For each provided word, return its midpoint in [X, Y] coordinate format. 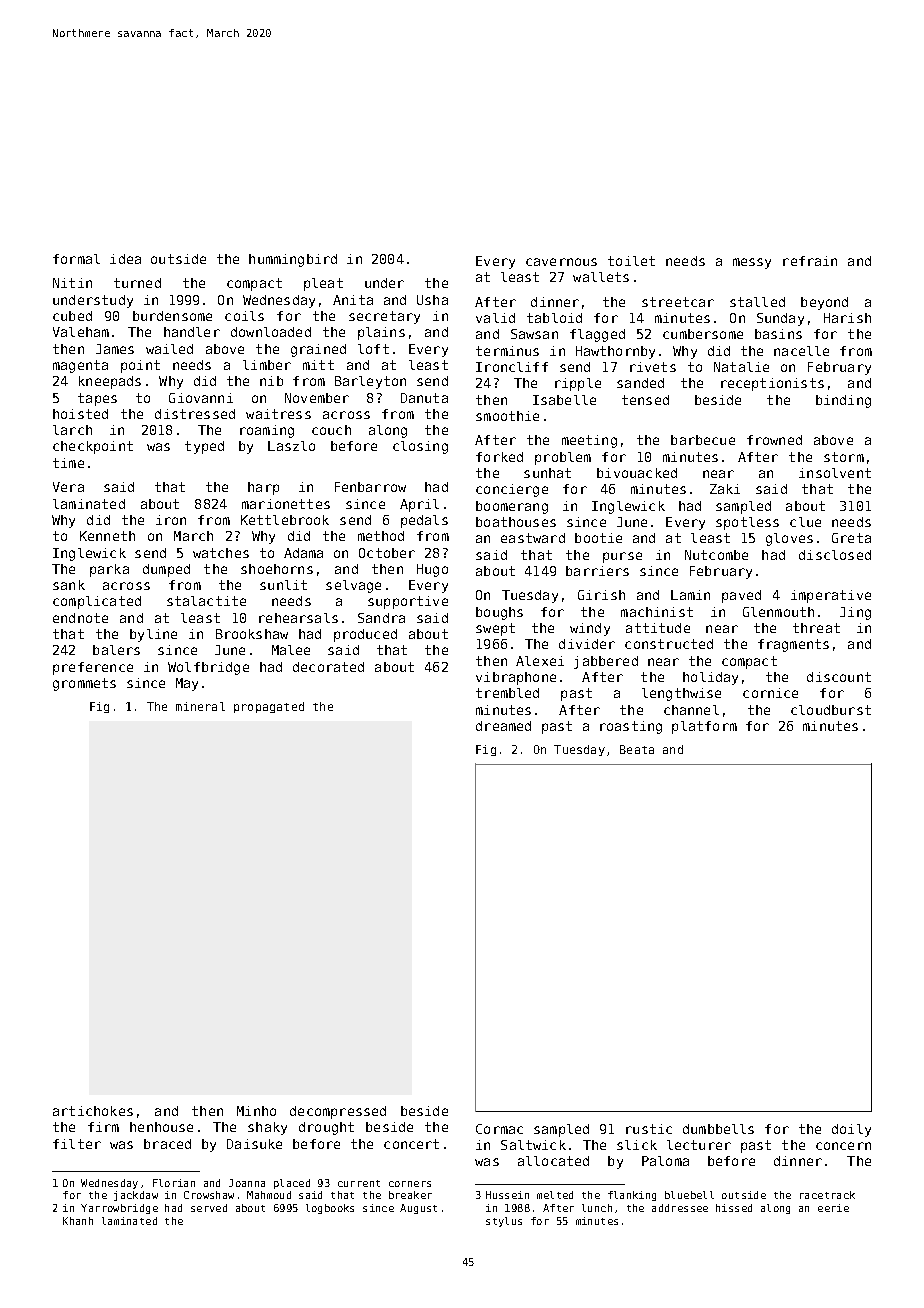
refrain [810, 261]
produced [365, 635]
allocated [553, 1161]
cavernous [561, 262]
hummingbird [293, 260]
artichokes [93, 1111]
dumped [166, 570]
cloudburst [831, 710]
